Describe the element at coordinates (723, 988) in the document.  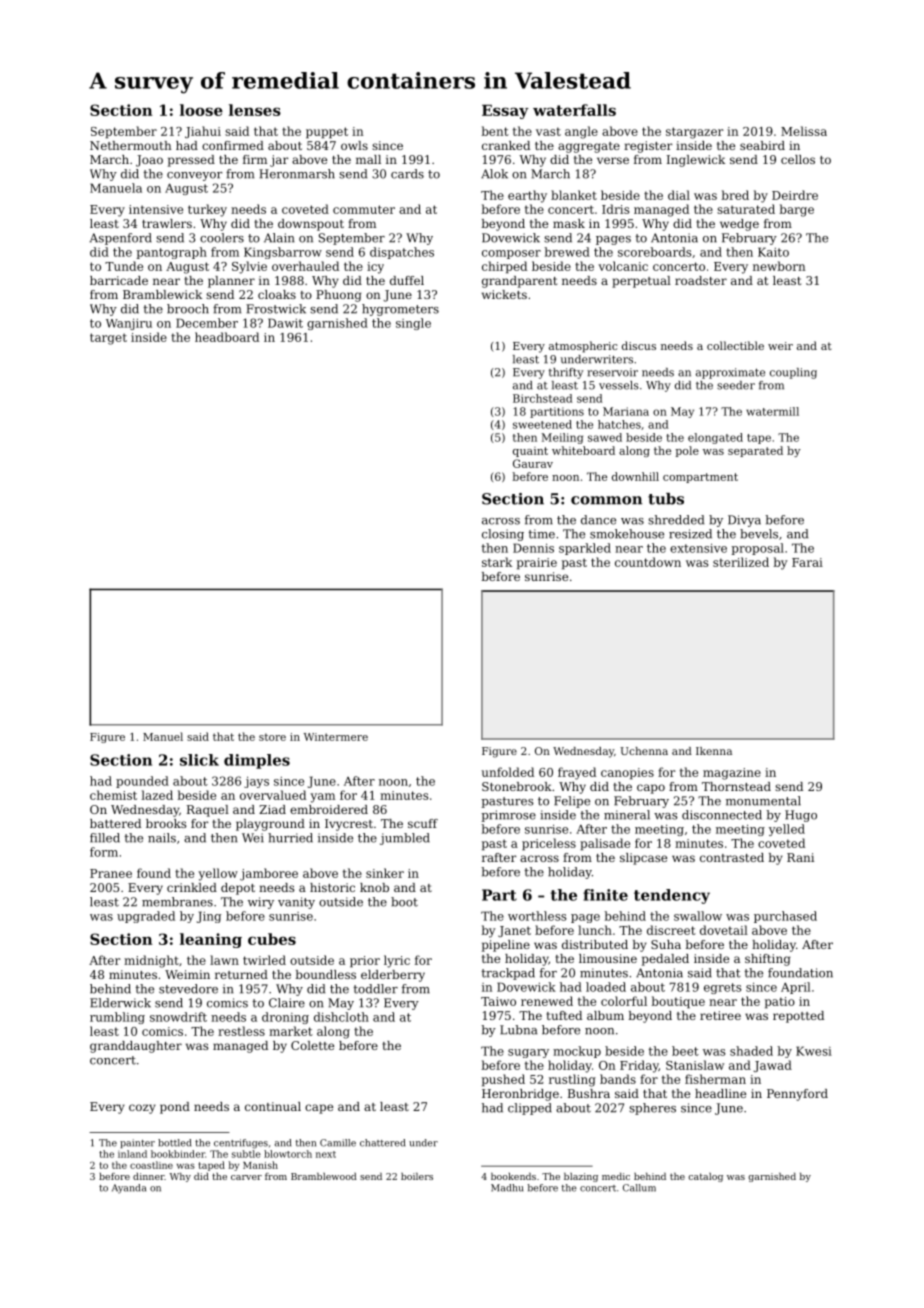
I see `egrets` at that location.
